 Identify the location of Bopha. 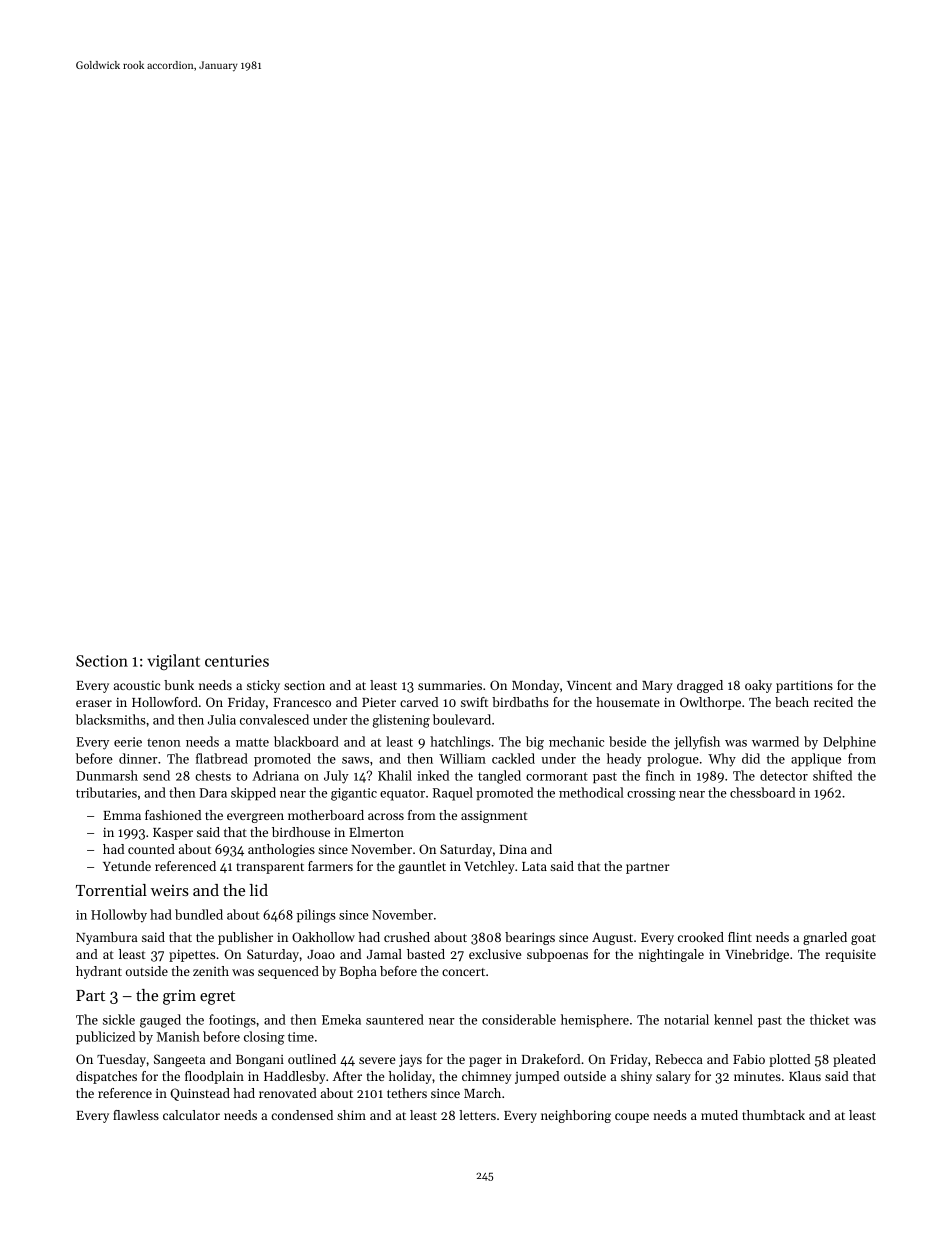
(358, 972).
